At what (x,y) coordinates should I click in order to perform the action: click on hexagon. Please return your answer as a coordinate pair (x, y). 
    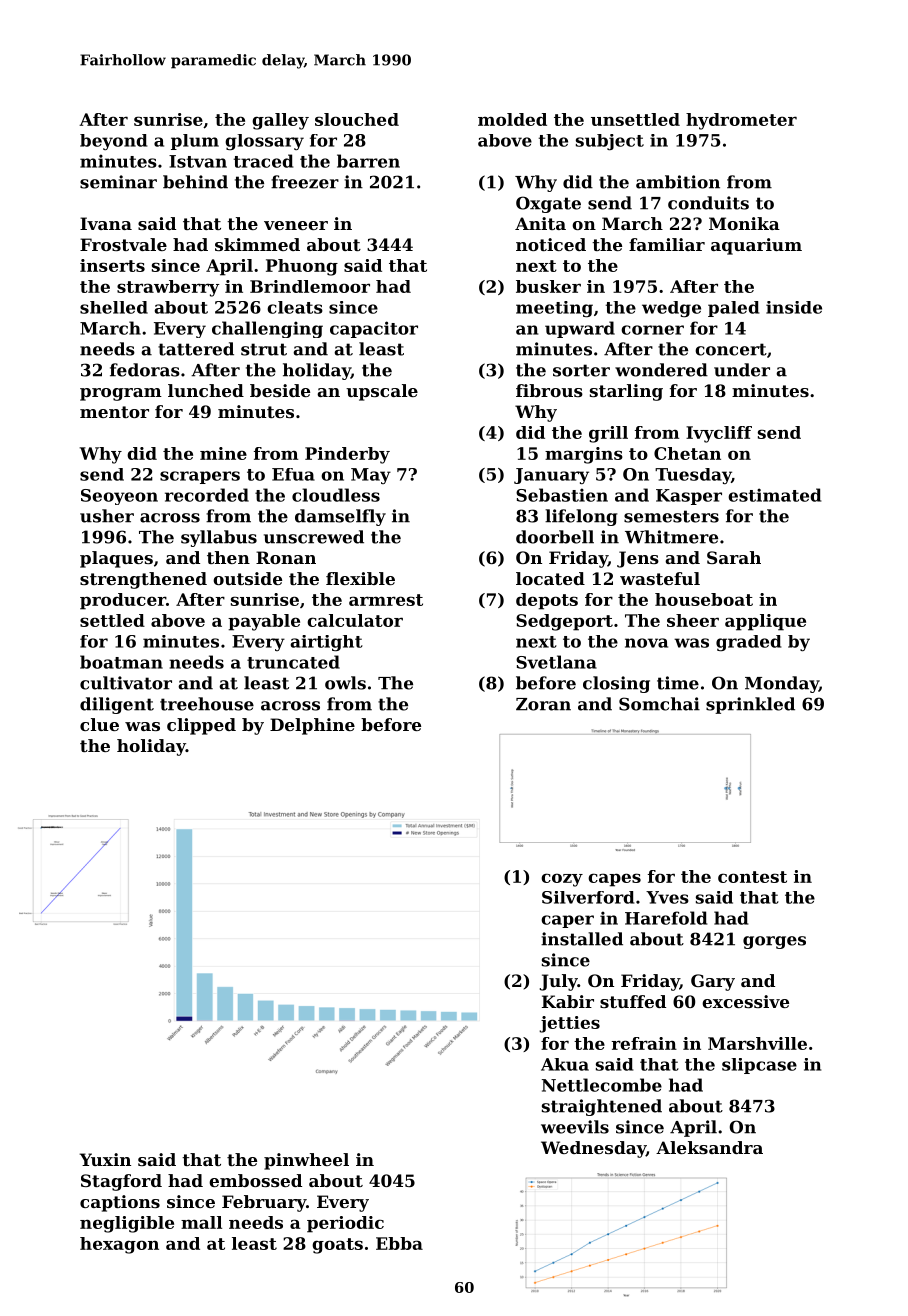
    Looking at the image, I should click on (119, 1245).
